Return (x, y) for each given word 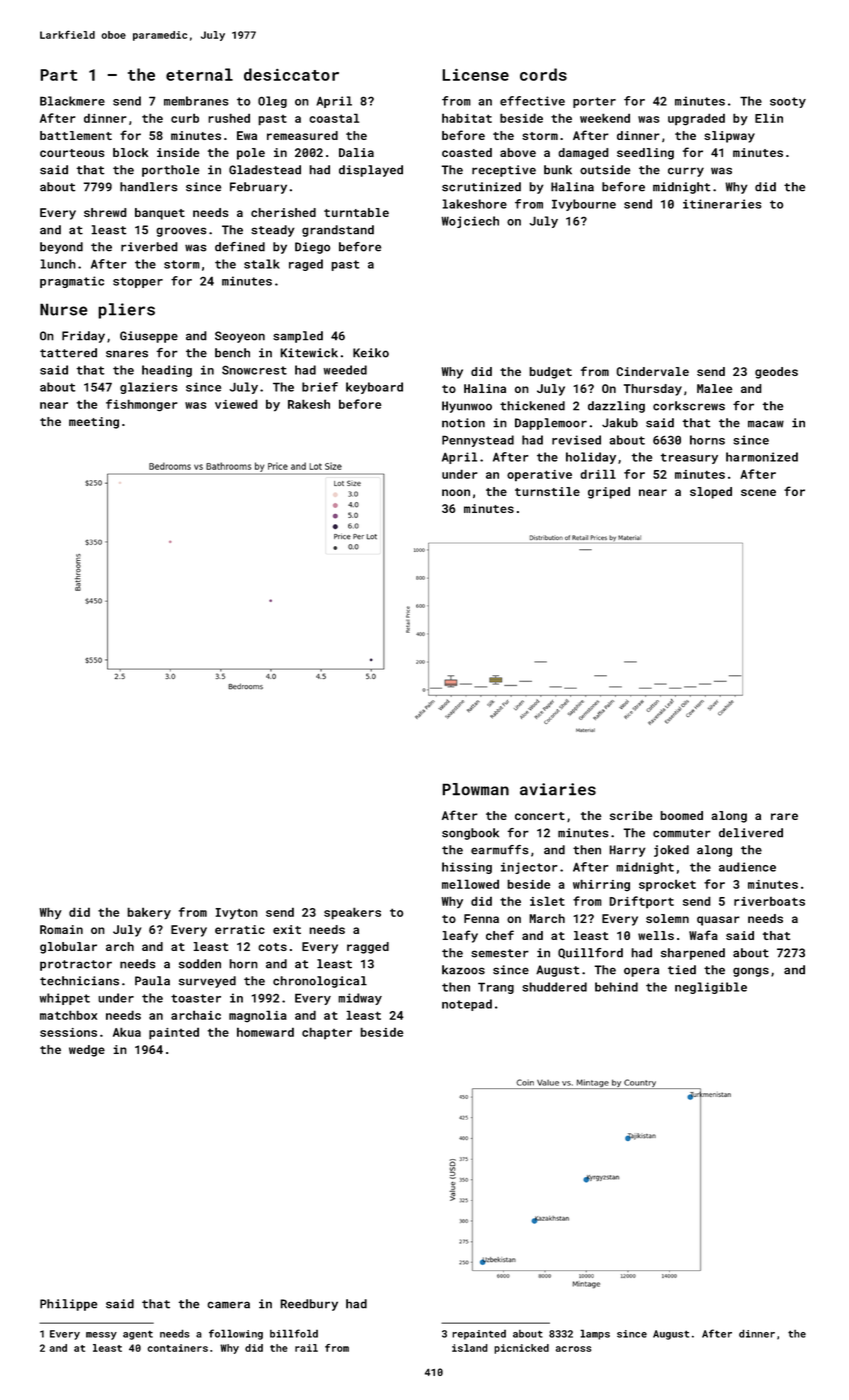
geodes (776, 373)
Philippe (68, 1305)
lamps (595, 1334)
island (470, 1348)
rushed (229, 118)
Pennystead (478, 441)
